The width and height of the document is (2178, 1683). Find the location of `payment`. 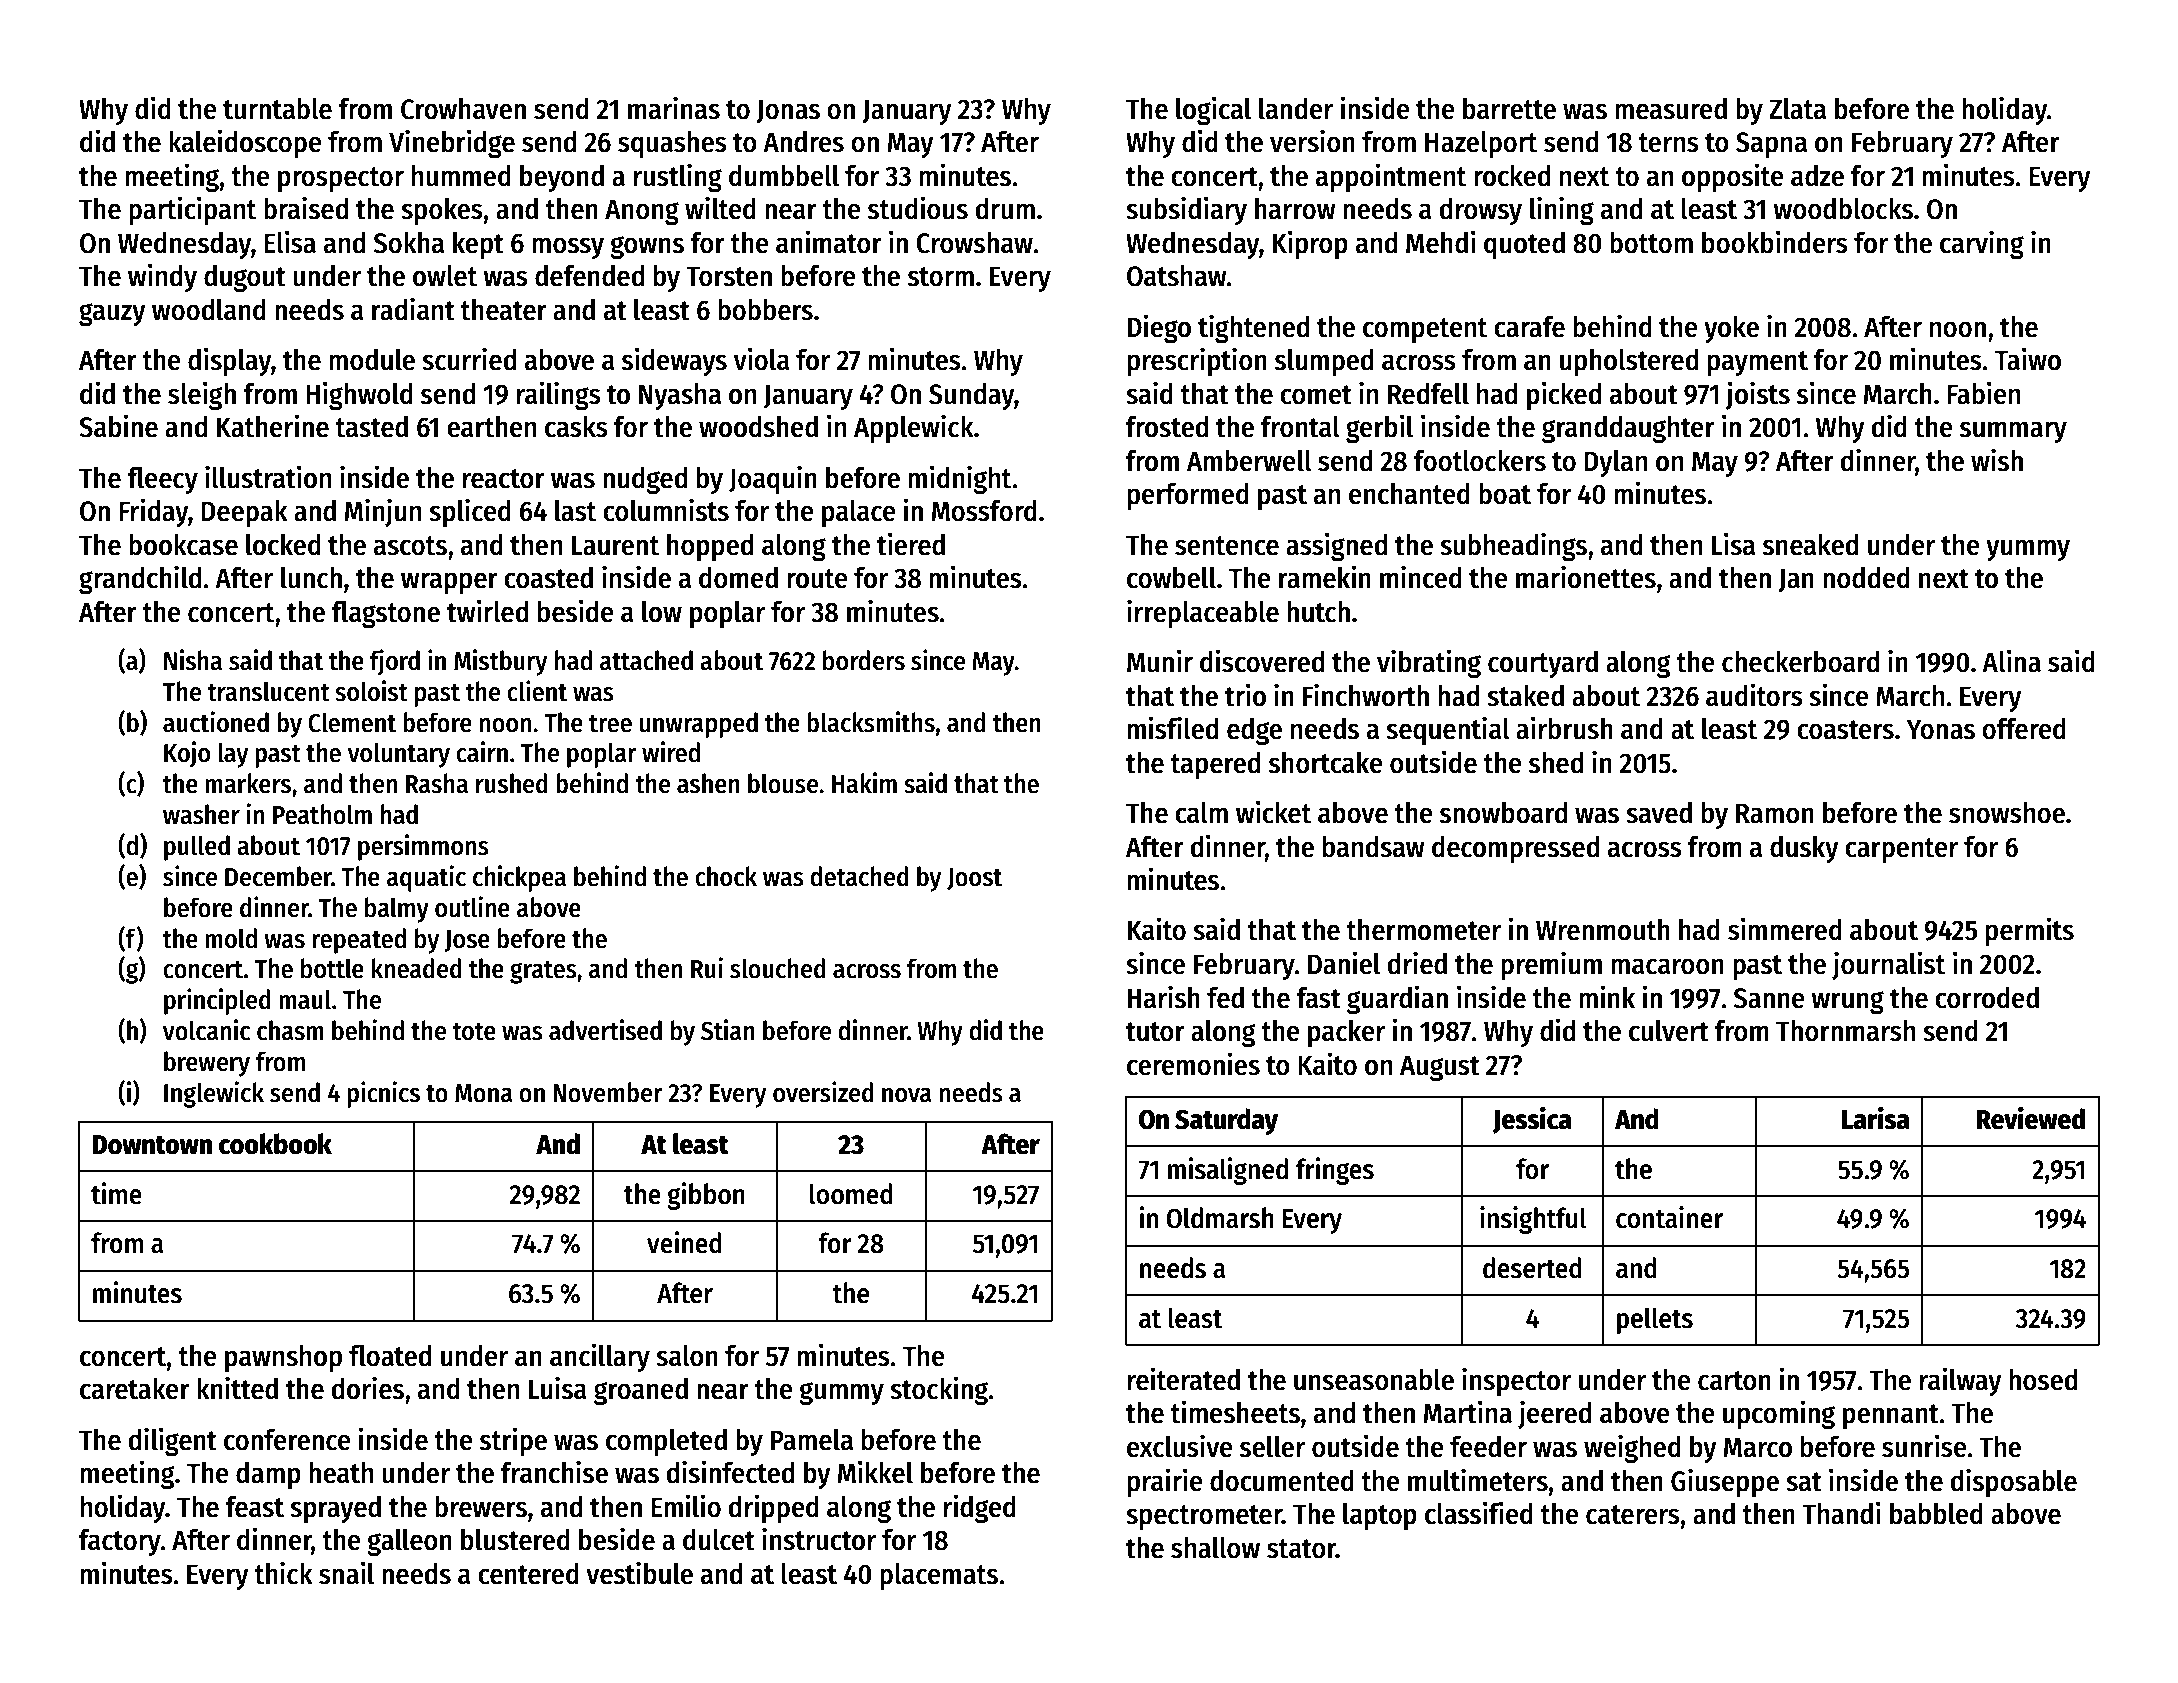

payment is located at coordinates (1758, 363).
